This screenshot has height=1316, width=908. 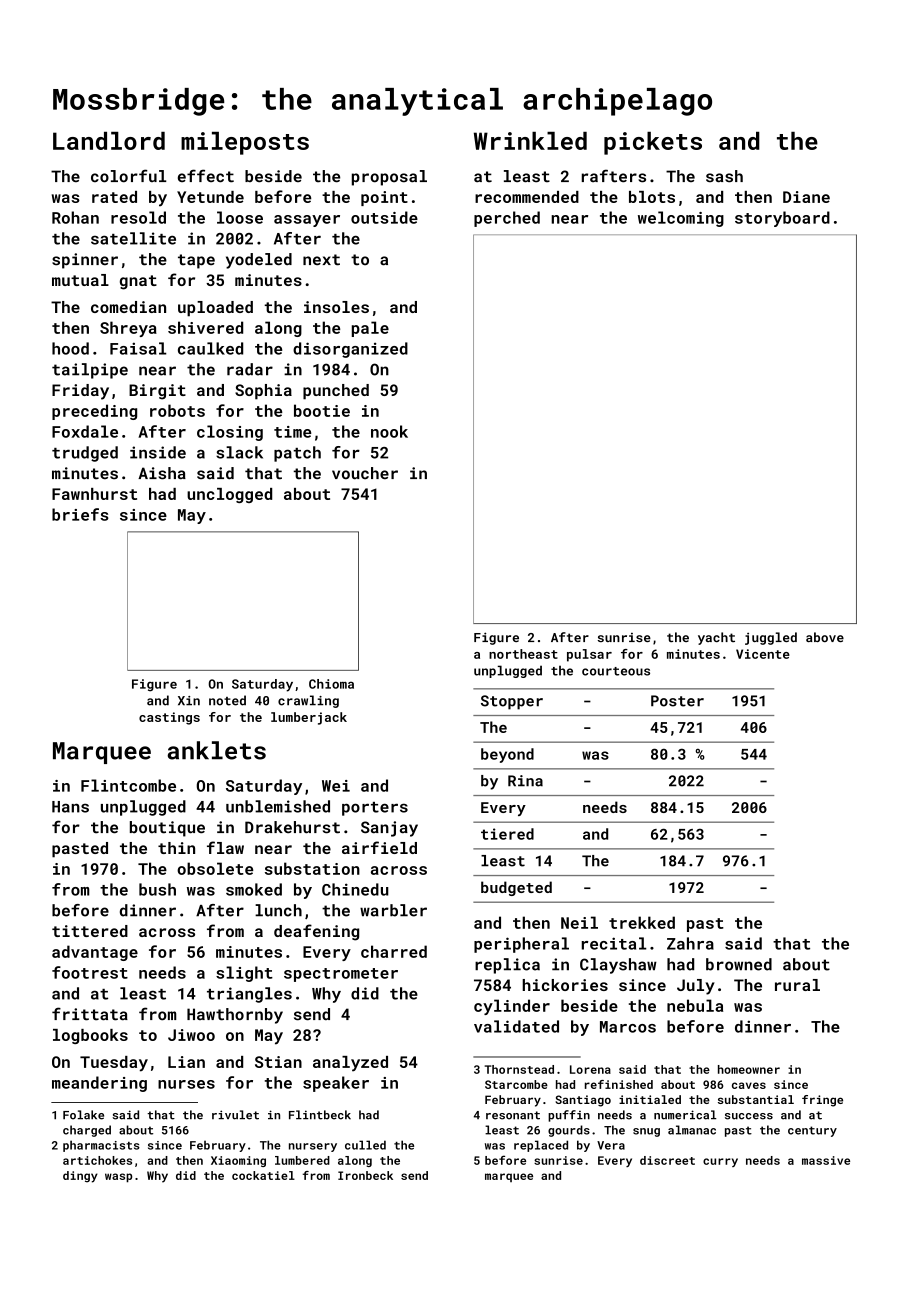 What do you see at coordinates (677, 701) in the screenshot?
I see `Poster` at bounding box center [677, 701].
